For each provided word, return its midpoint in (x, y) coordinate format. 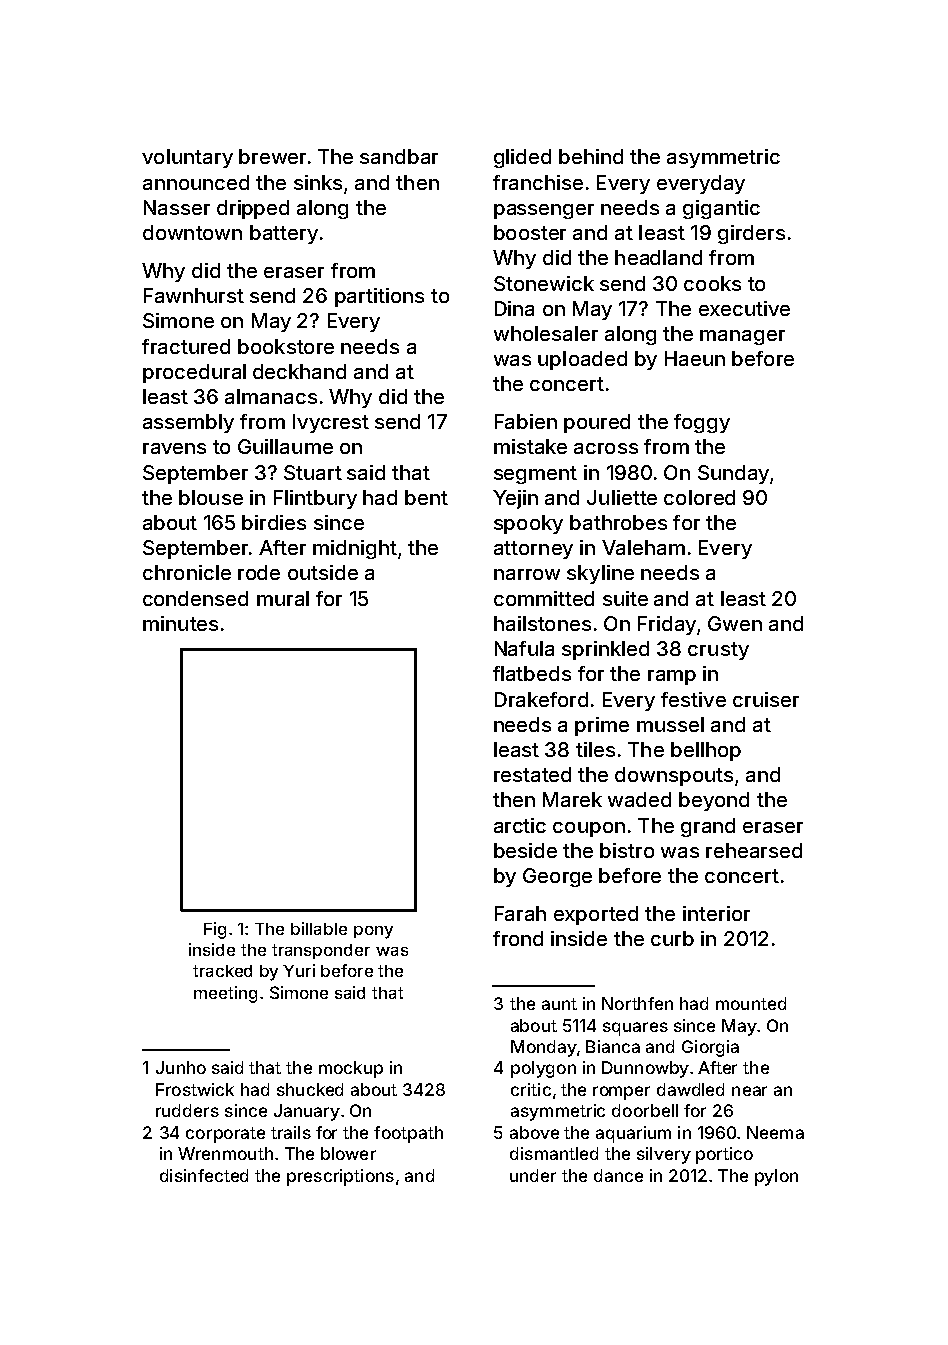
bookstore (286, 346)
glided (522, 158)
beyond (714, 801)
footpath (408, 1134)
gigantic (721, 209)
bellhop (706, 751)
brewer (272, 156)
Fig (215, 930)
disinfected (204, 1175)
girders (751, 234)
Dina (514, 308)
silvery (664, 1155)
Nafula (524, 648)
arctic (520, 825)
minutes (180, 623)
